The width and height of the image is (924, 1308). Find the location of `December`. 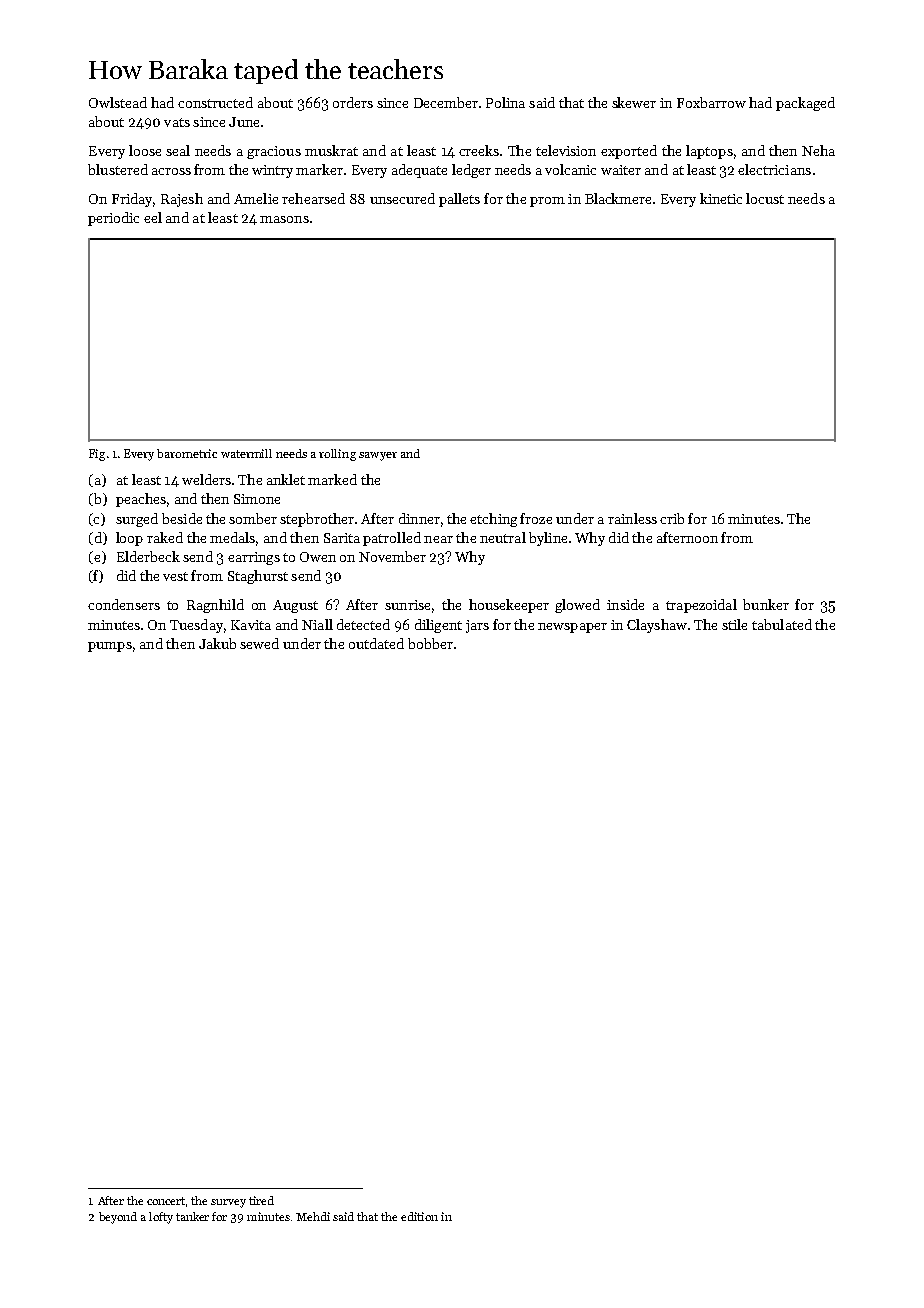

December is located at coordinates (446, 102).
